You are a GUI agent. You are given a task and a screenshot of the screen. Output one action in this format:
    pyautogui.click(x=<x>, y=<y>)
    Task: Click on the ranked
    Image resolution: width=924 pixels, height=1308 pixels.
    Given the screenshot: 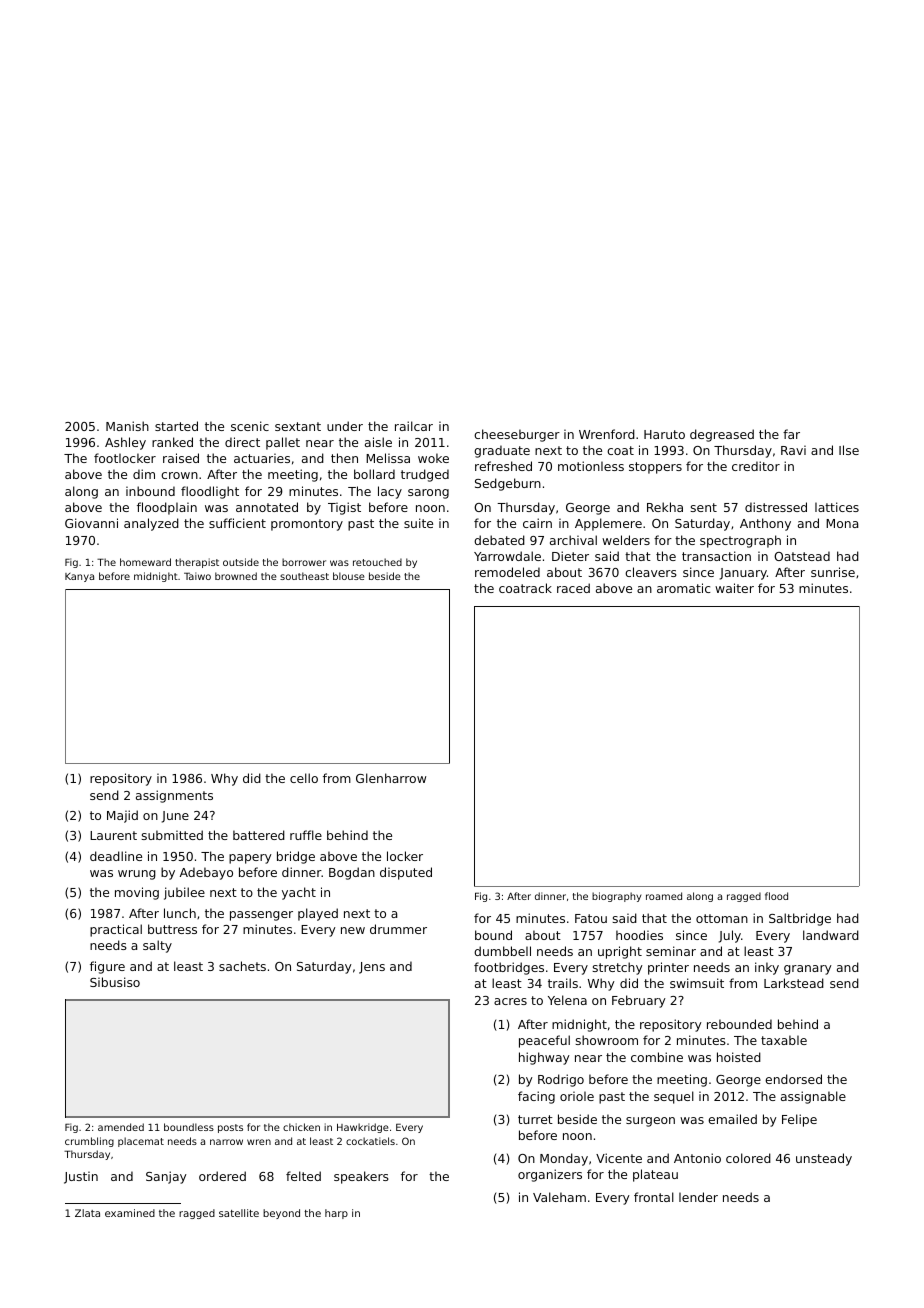 What is the action you would take?
    pyautogui.click(x=172, y=442)
